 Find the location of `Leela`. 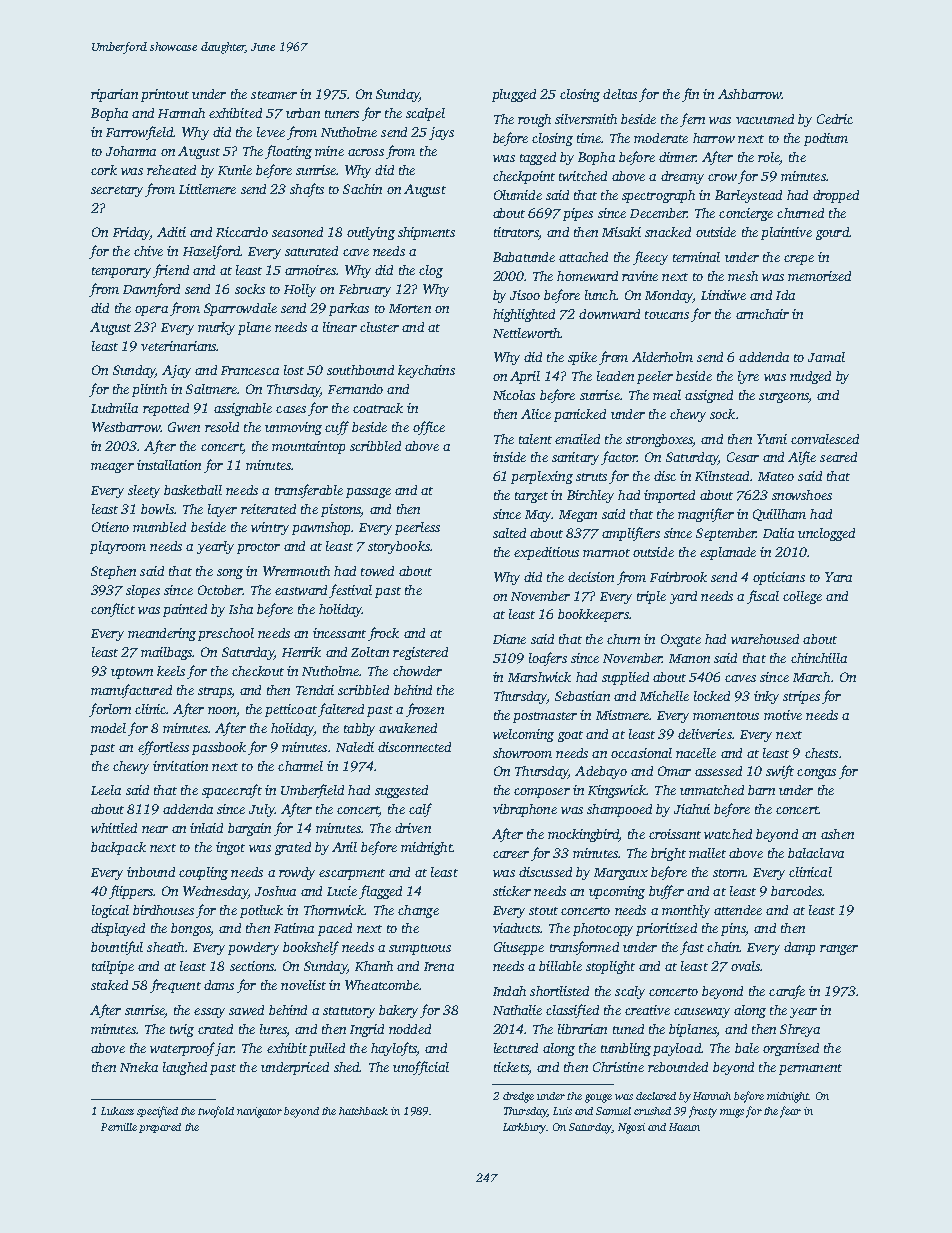

Leela is located at coordinates (106, 790).
